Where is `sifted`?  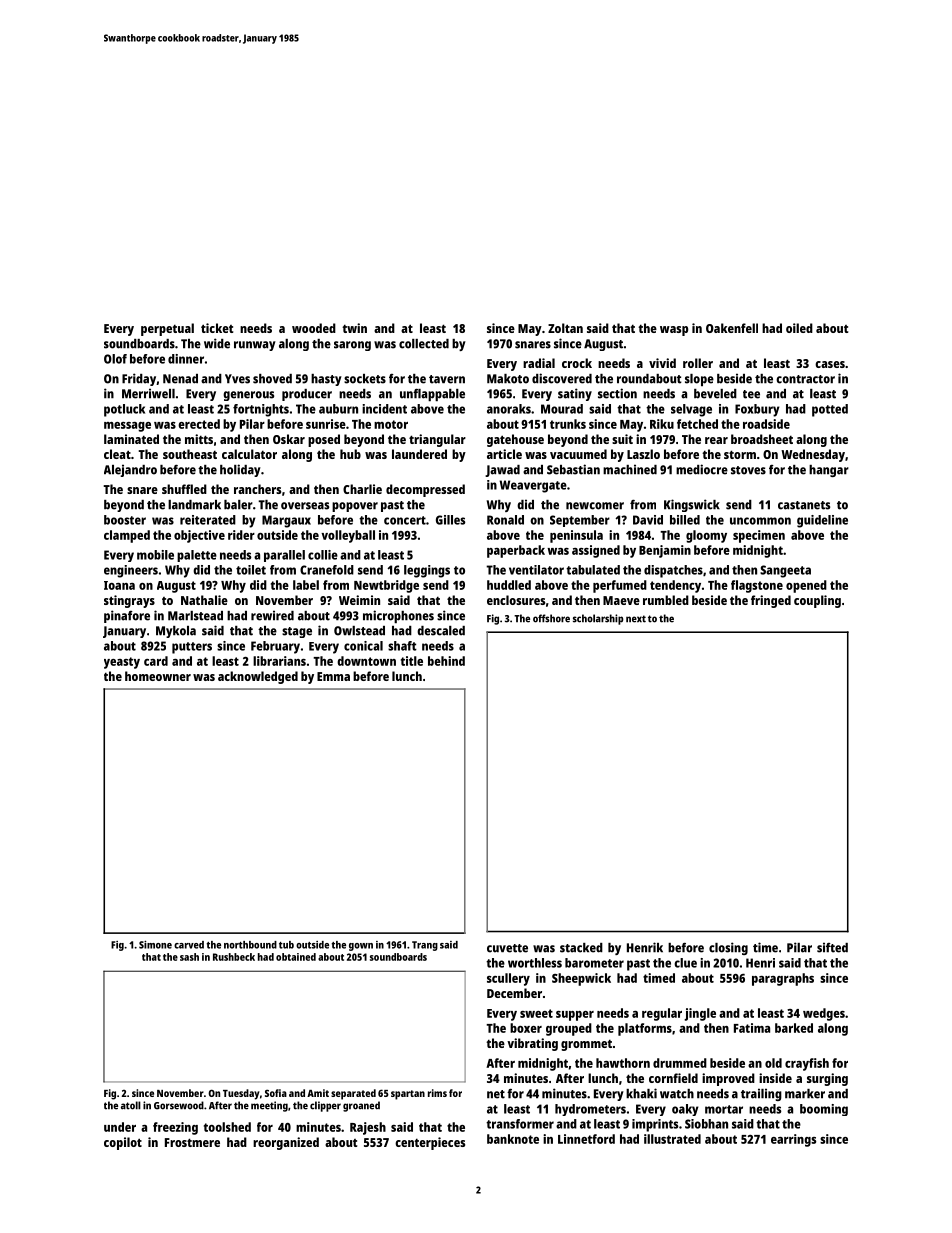 sifted is located at coordinates (832, 947).
